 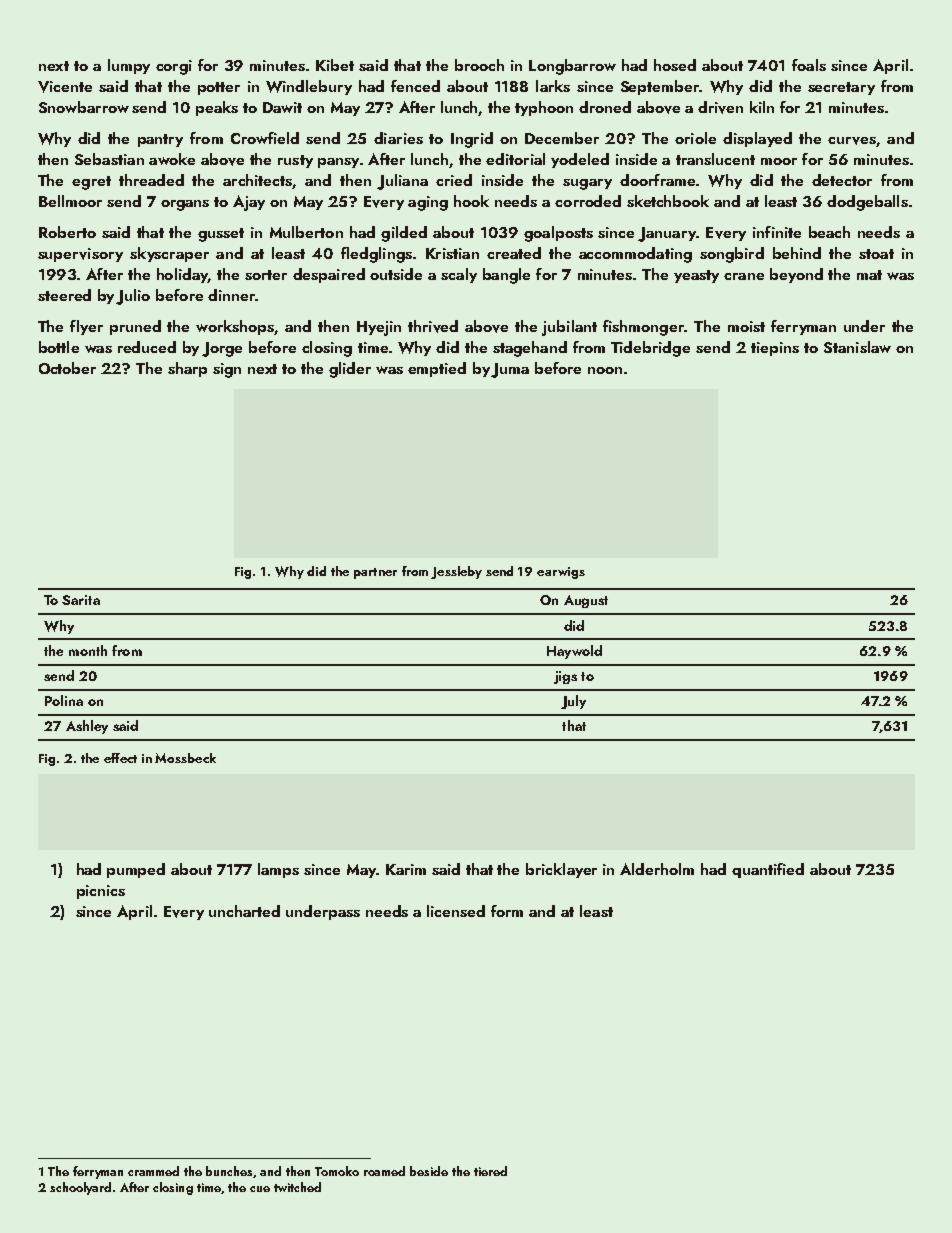 What do you see at coordinates (350, 370) in the screenshot?
I see `glider` at bounding box center [350, 370].
